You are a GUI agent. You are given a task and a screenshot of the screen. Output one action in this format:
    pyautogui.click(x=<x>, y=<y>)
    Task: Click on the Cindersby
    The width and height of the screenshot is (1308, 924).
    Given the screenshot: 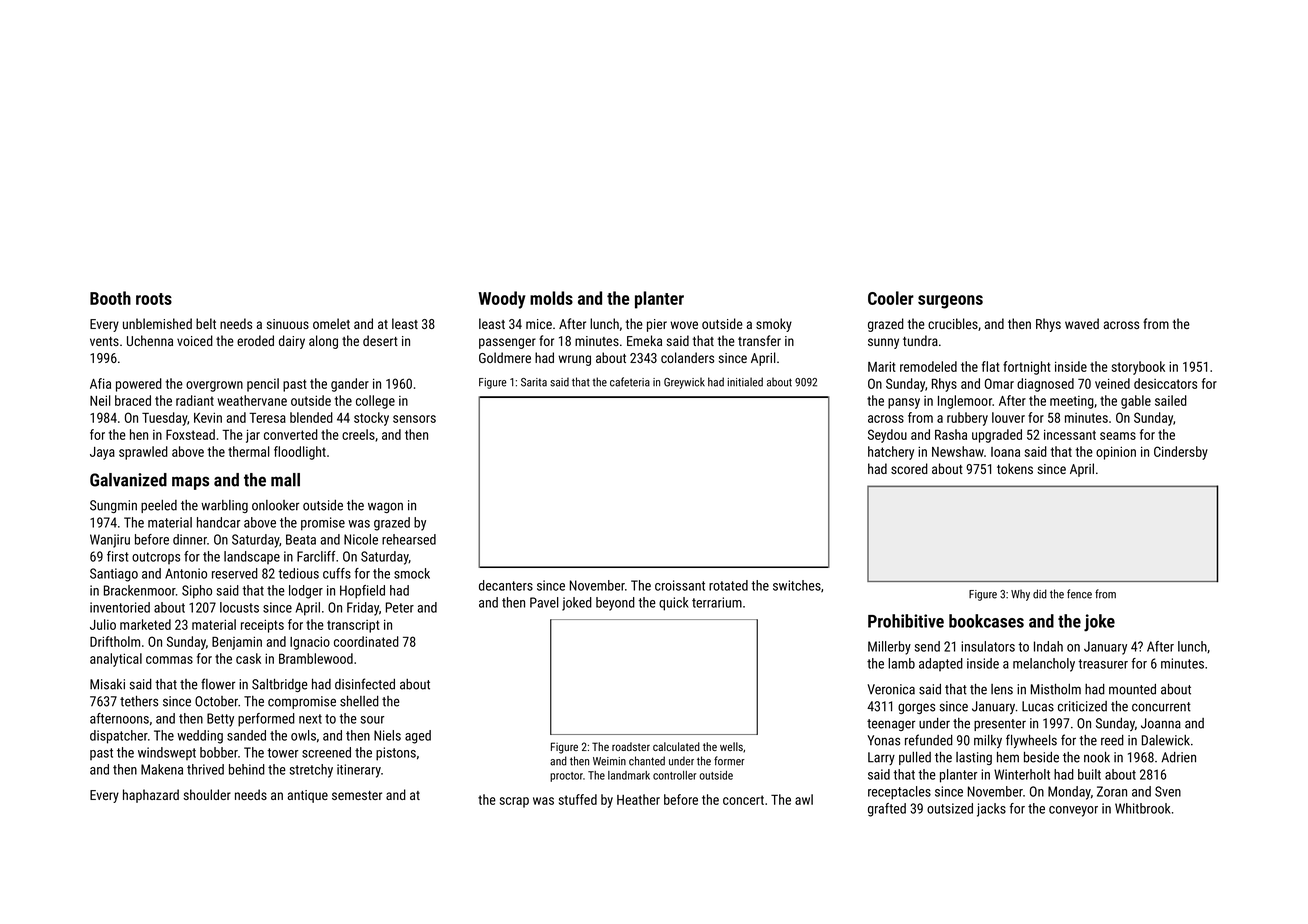 What is the action you would take?
    pyautogui.click(x=1181, y=453)
